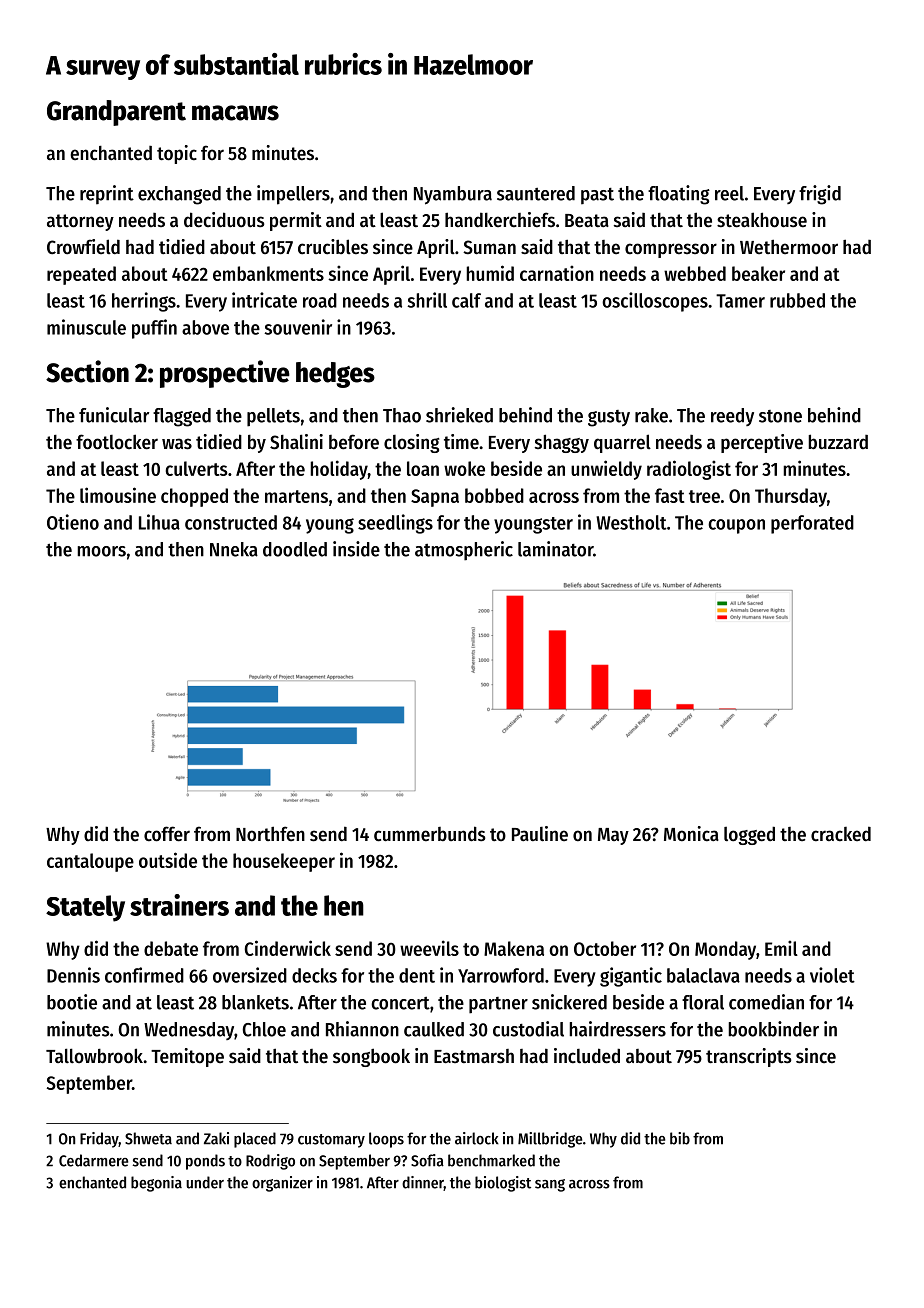  I want to click on carnation, so click(557, 273).
